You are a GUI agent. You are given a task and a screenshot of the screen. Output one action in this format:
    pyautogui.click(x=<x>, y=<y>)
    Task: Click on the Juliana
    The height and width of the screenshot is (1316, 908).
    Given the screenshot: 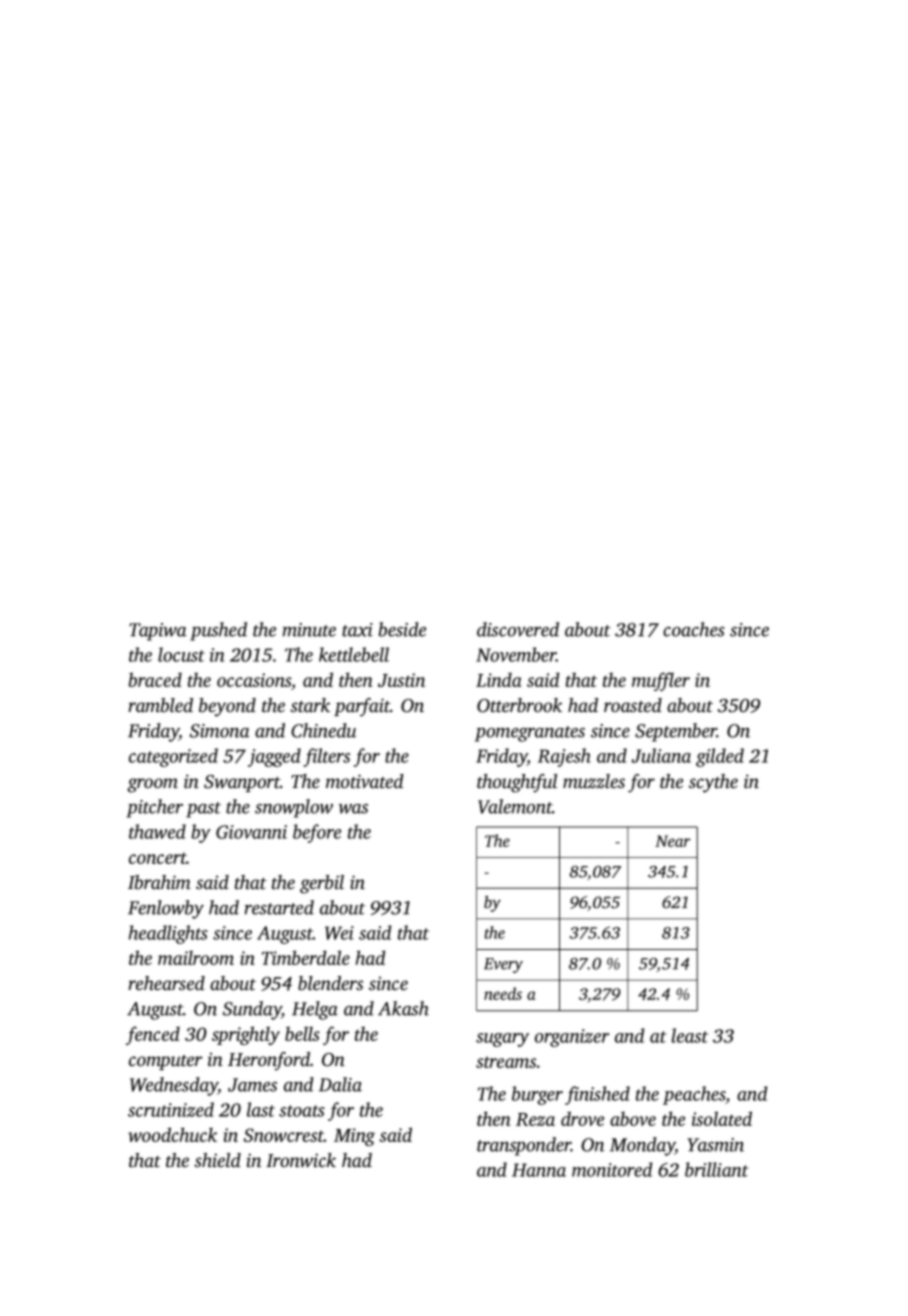 What is the action you would take?
    pyautogui.click(x=661, y=755)
